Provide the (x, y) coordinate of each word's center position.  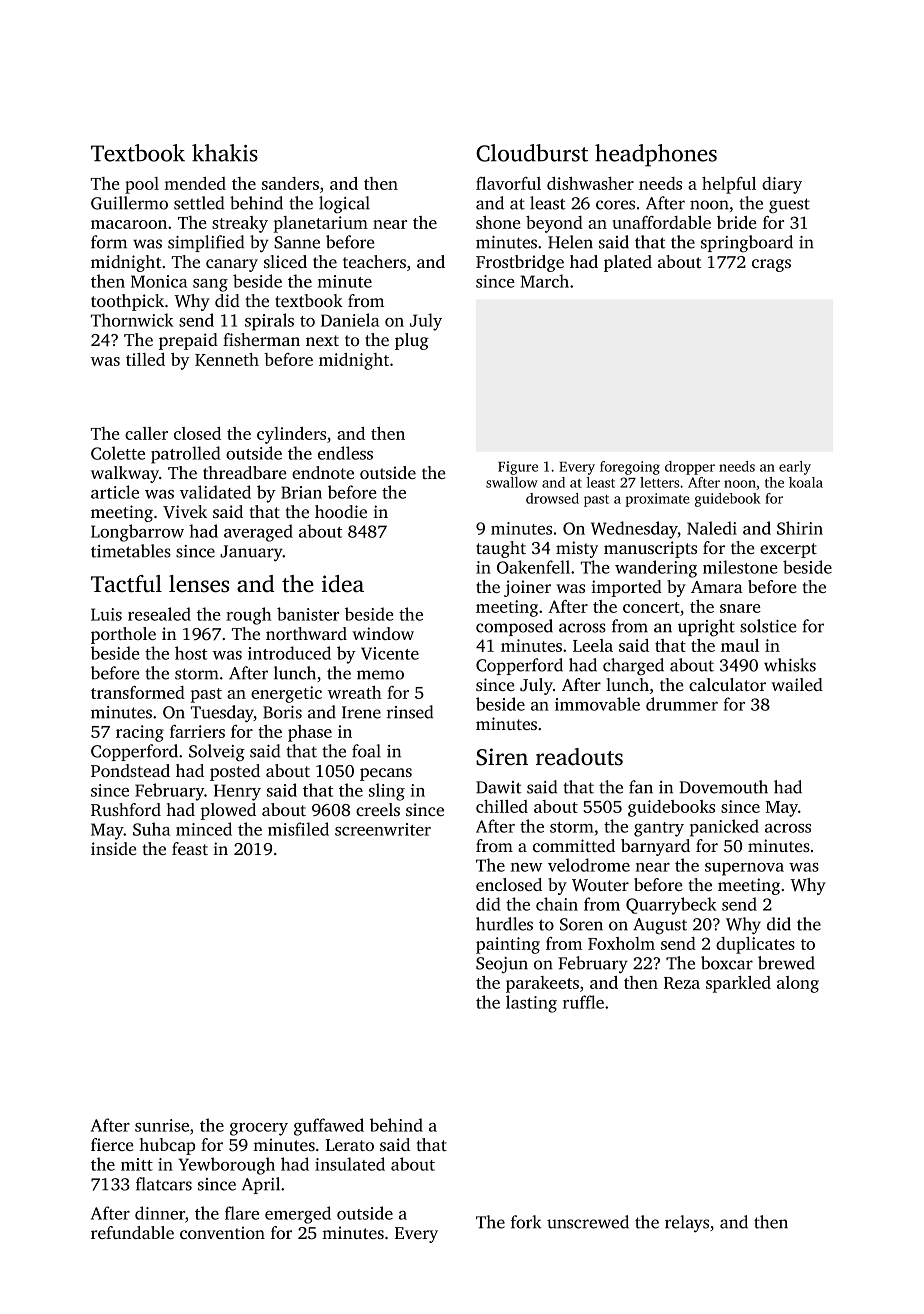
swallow (512, 482)
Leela (593, 645)
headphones (656, 155)
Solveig (217, 753)
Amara (717, 587)
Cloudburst (532, 153)
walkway (125, 474)
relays (687, 1223)
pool (142, 185)
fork (526, 1222)
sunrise (162, 1125)
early (795, 468)
